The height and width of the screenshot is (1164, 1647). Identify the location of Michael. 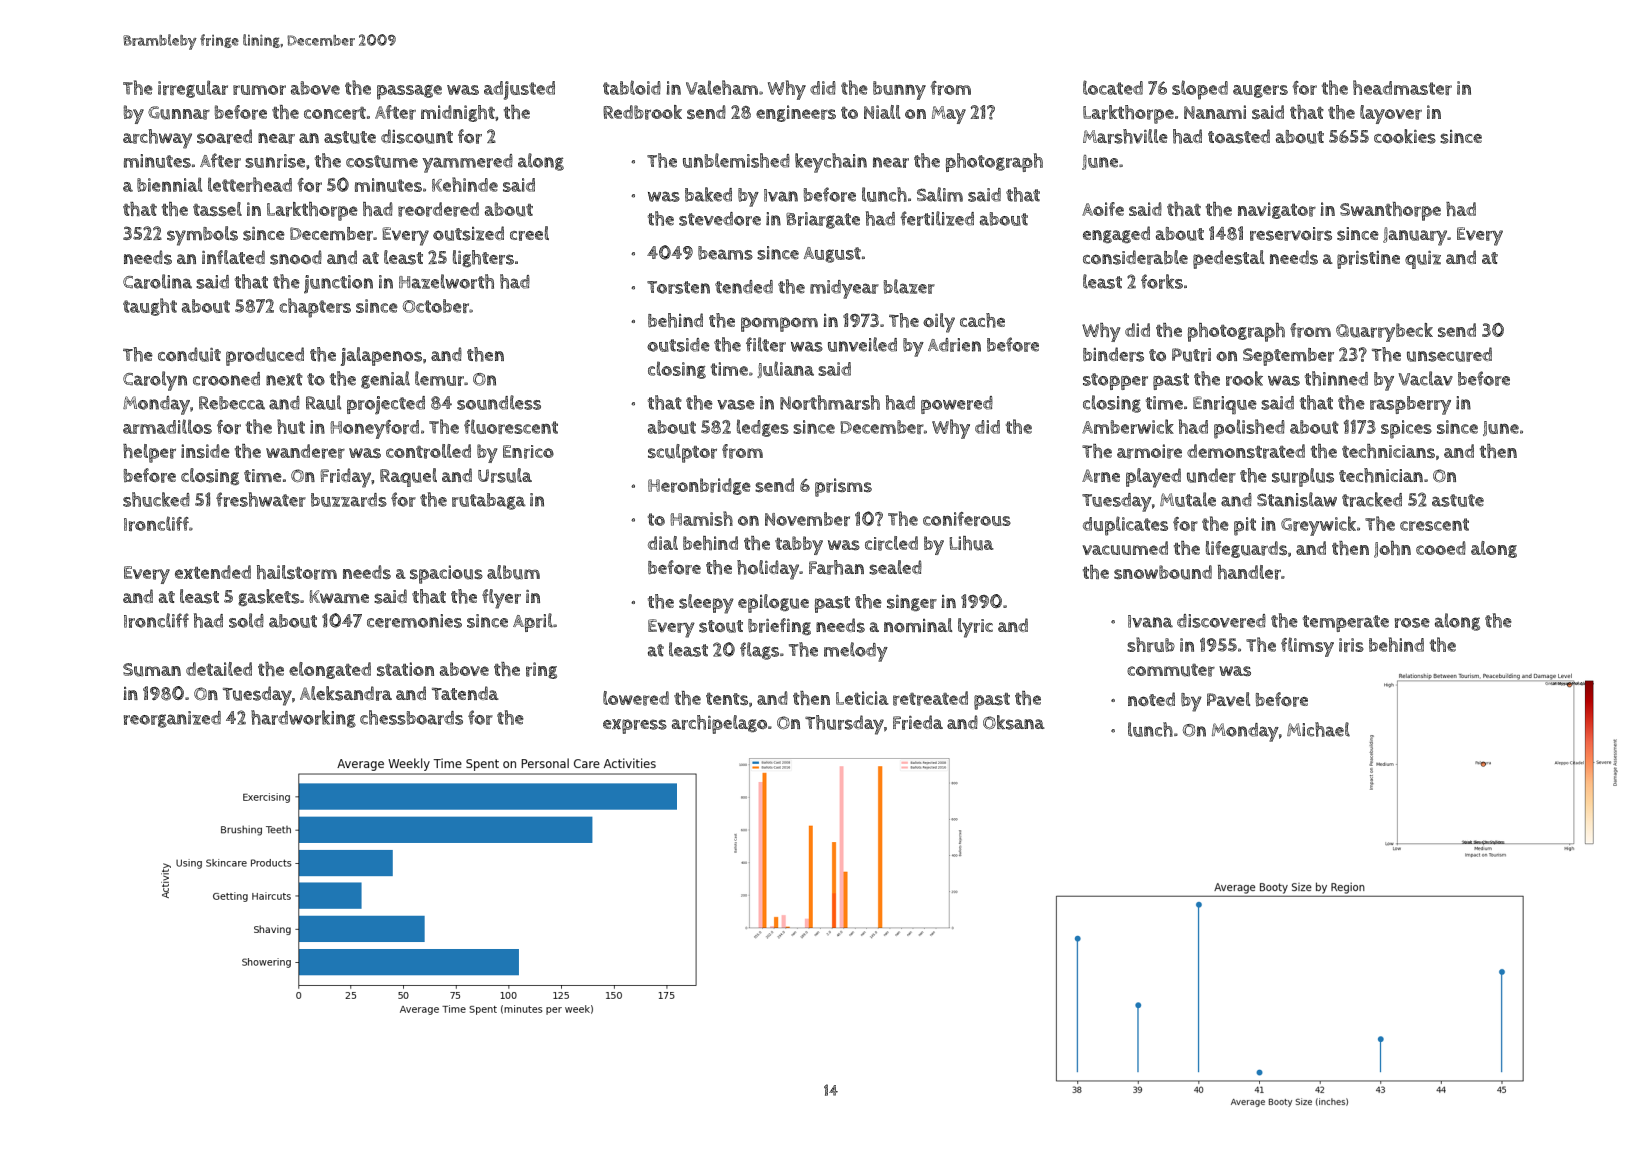
(1318, 729).
